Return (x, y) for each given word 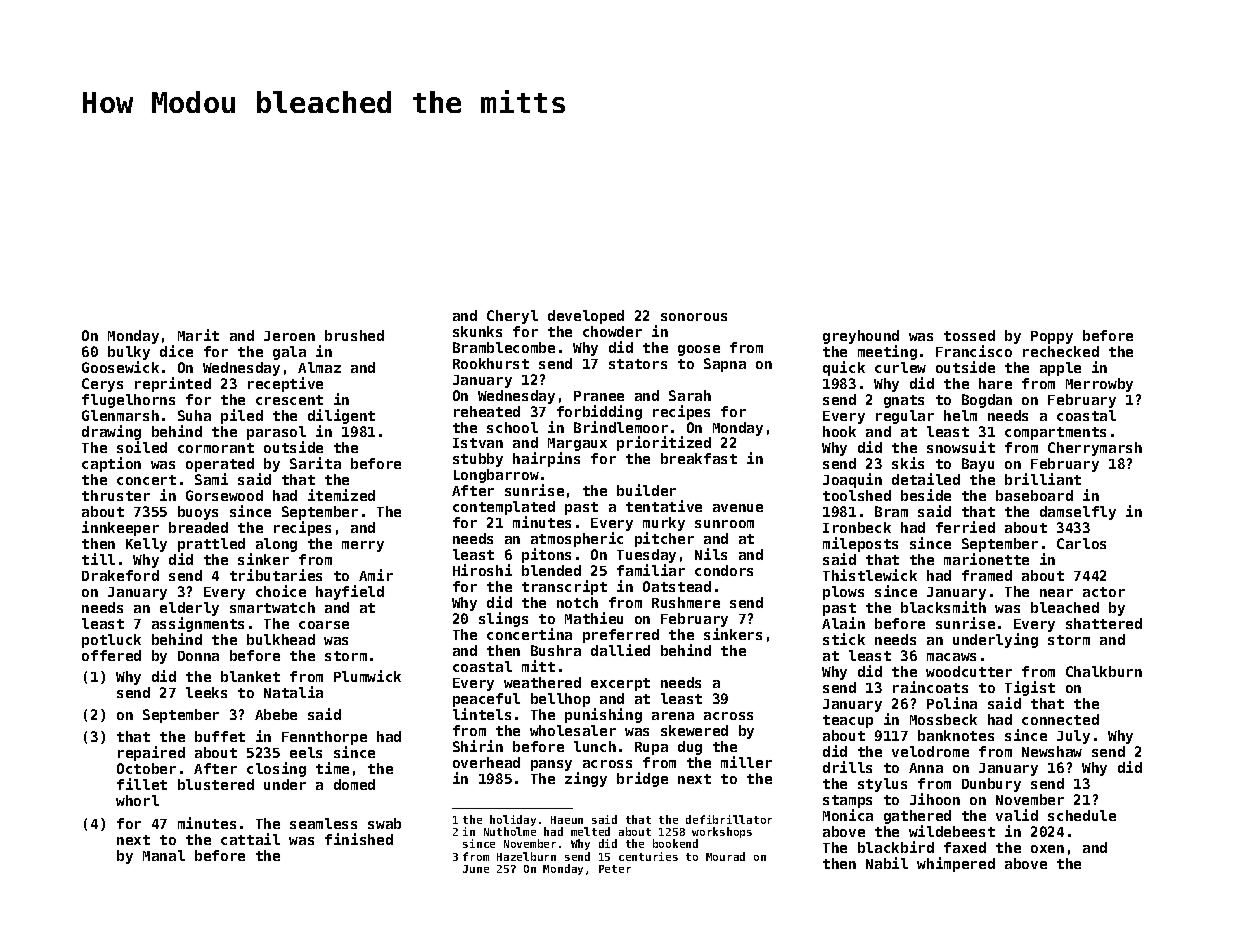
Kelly (146, 545)
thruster (116, 495)
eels (306, 752)
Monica (848, 815)
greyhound (861, 338)
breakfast (699, 458)
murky (664, 524)
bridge (642, 779)
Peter (615, 869)
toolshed (857, 495)
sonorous (694, 317)
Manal (164, 855)
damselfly (1078, 513)
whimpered (956, 864)
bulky (129, 354)
